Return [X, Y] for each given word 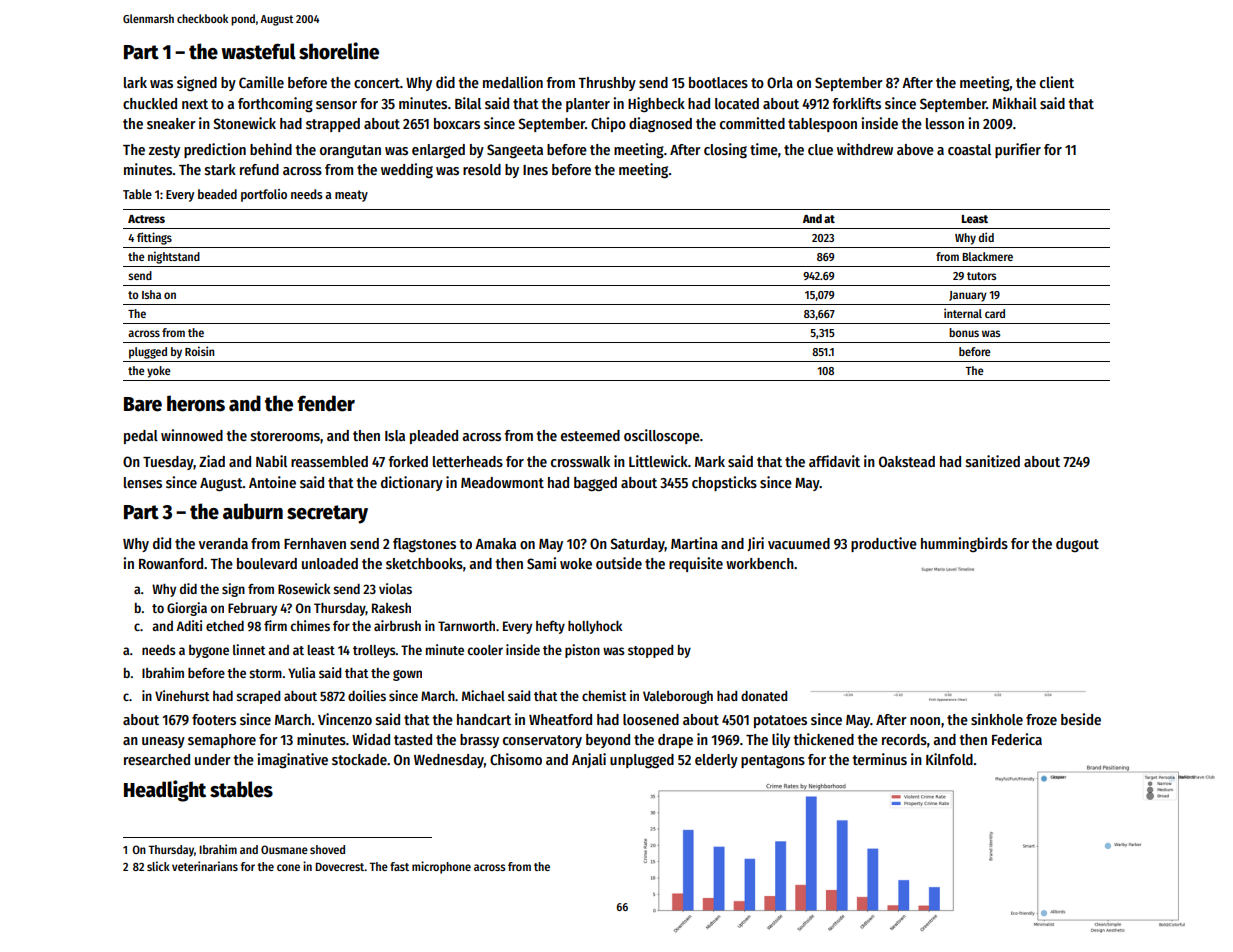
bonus [964, 332]
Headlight [165, 791]
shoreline [339, 51]
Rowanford [171, 563]
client [1057, 82]
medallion [513, 82]
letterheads [468, 461]
